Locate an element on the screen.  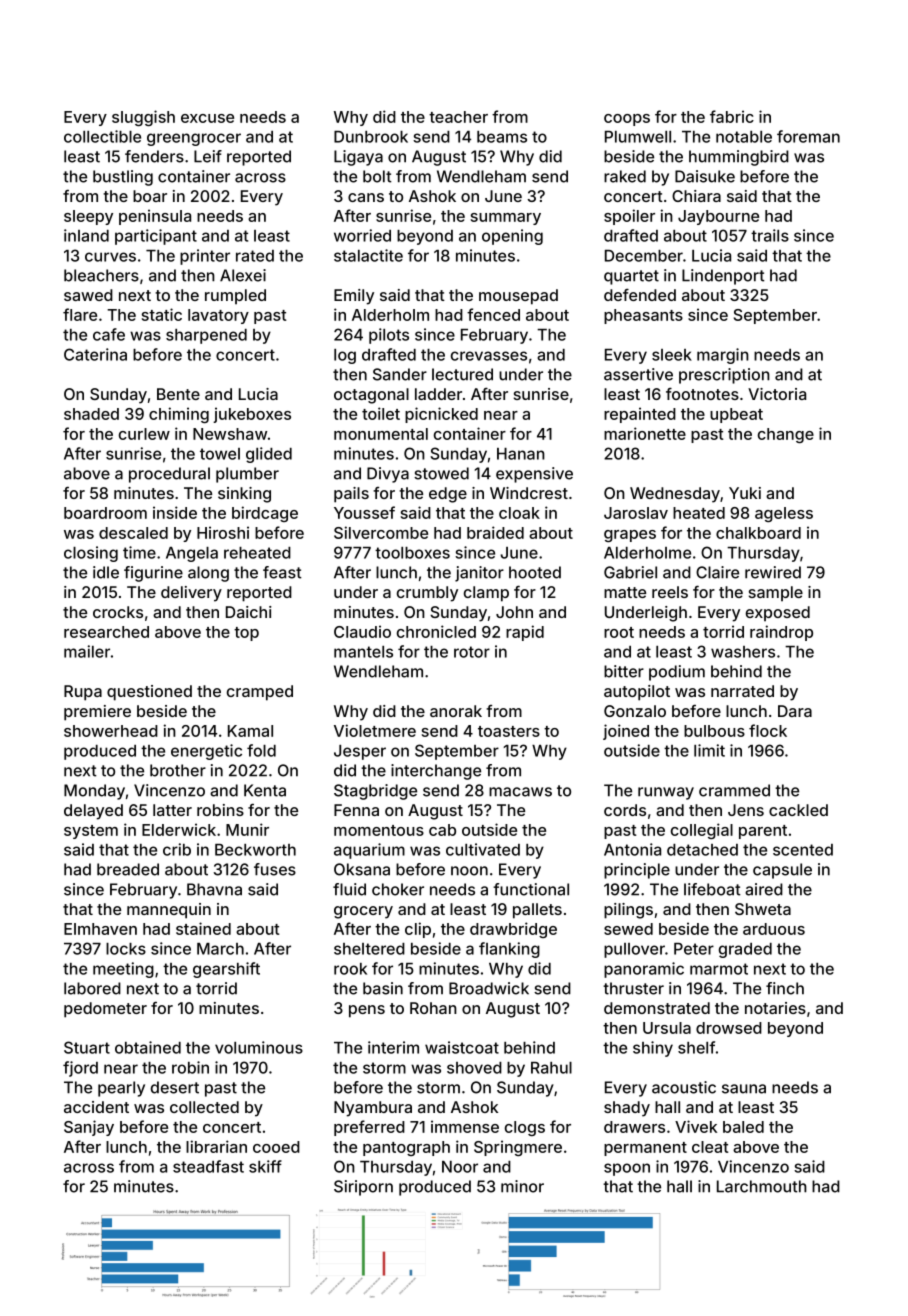
Youssef is located at coordinates (364, 512).
